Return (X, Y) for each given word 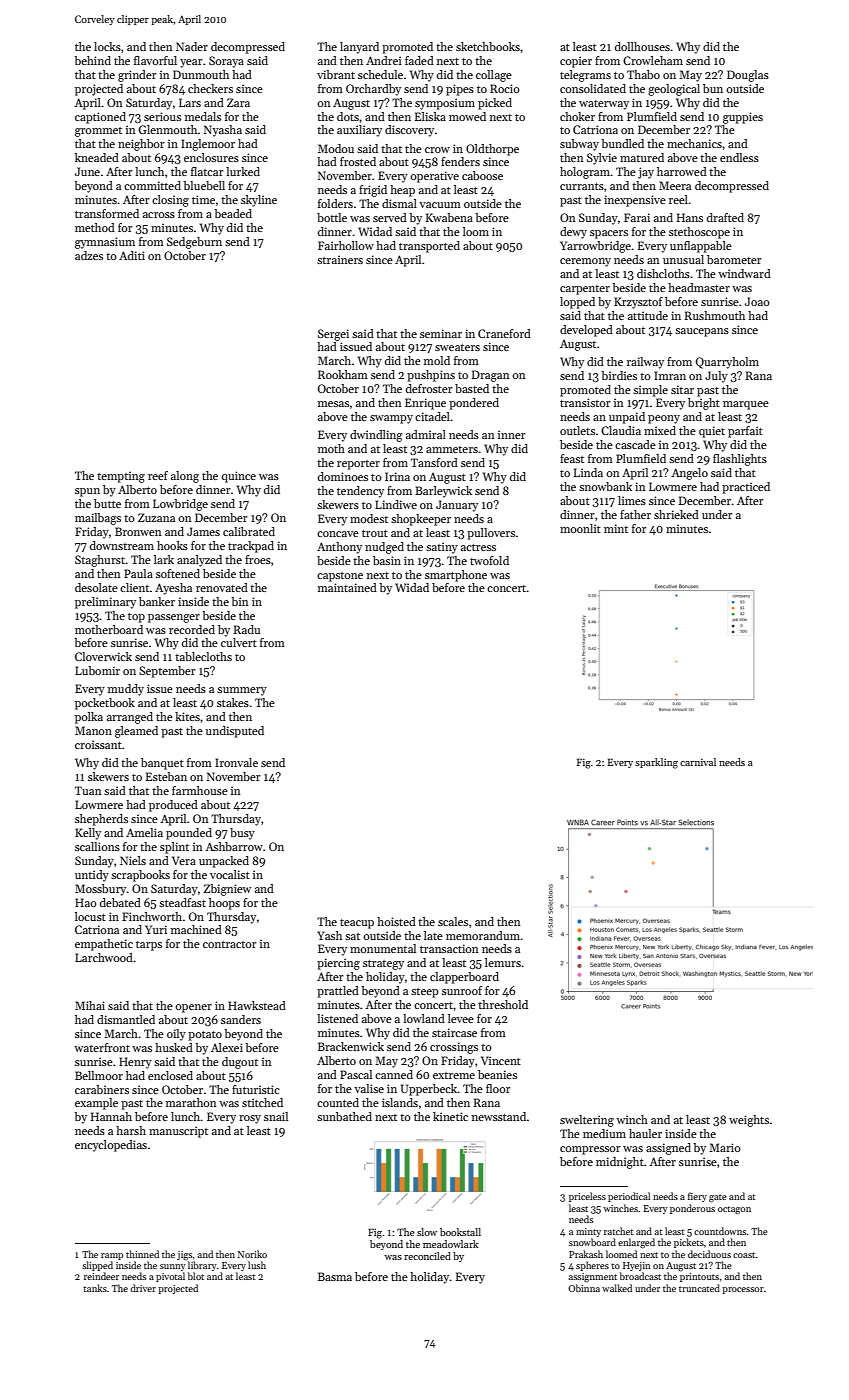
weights (749, 1121)
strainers (340, 259)
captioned (100, 118)
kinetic (450, 1116)
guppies (743, 118)
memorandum (483, 935)
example (96, 1104)
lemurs (503, 962)
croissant (98, 744)
